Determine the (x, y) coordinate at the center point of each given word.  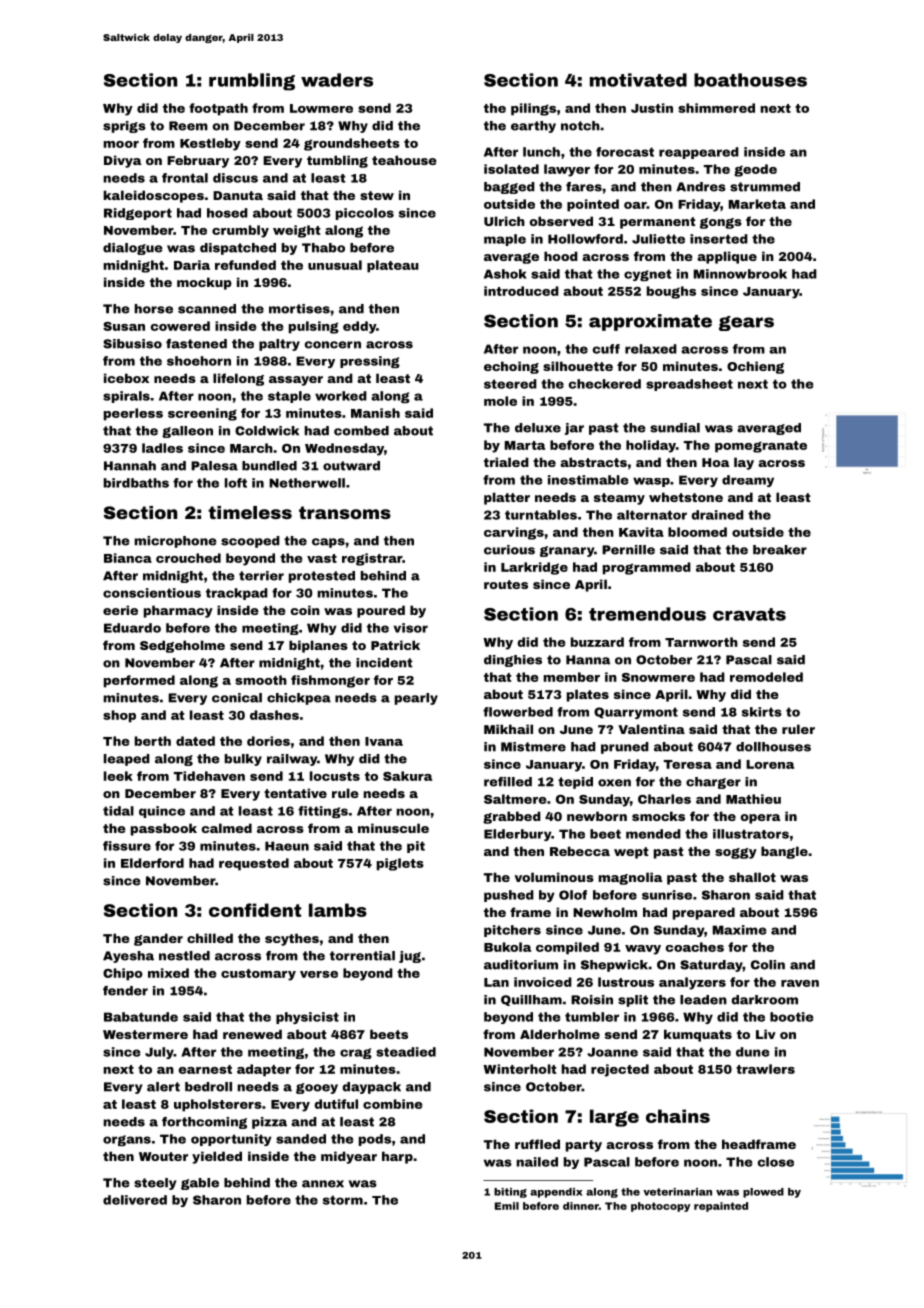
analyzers (692, 983)
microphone (176, 542)
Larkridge (534, 568)
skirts (762, 712)
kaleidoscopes (154, 196)
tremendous (647, 614)
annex (323, 1184)
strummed (765, 187)
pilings (533, 109)
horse (154, 309)
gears (746, 323)
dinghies (513, 661)
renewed (252, 1034)
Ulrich (504, 221)
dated (195, 741)
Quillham (531, 1000)
